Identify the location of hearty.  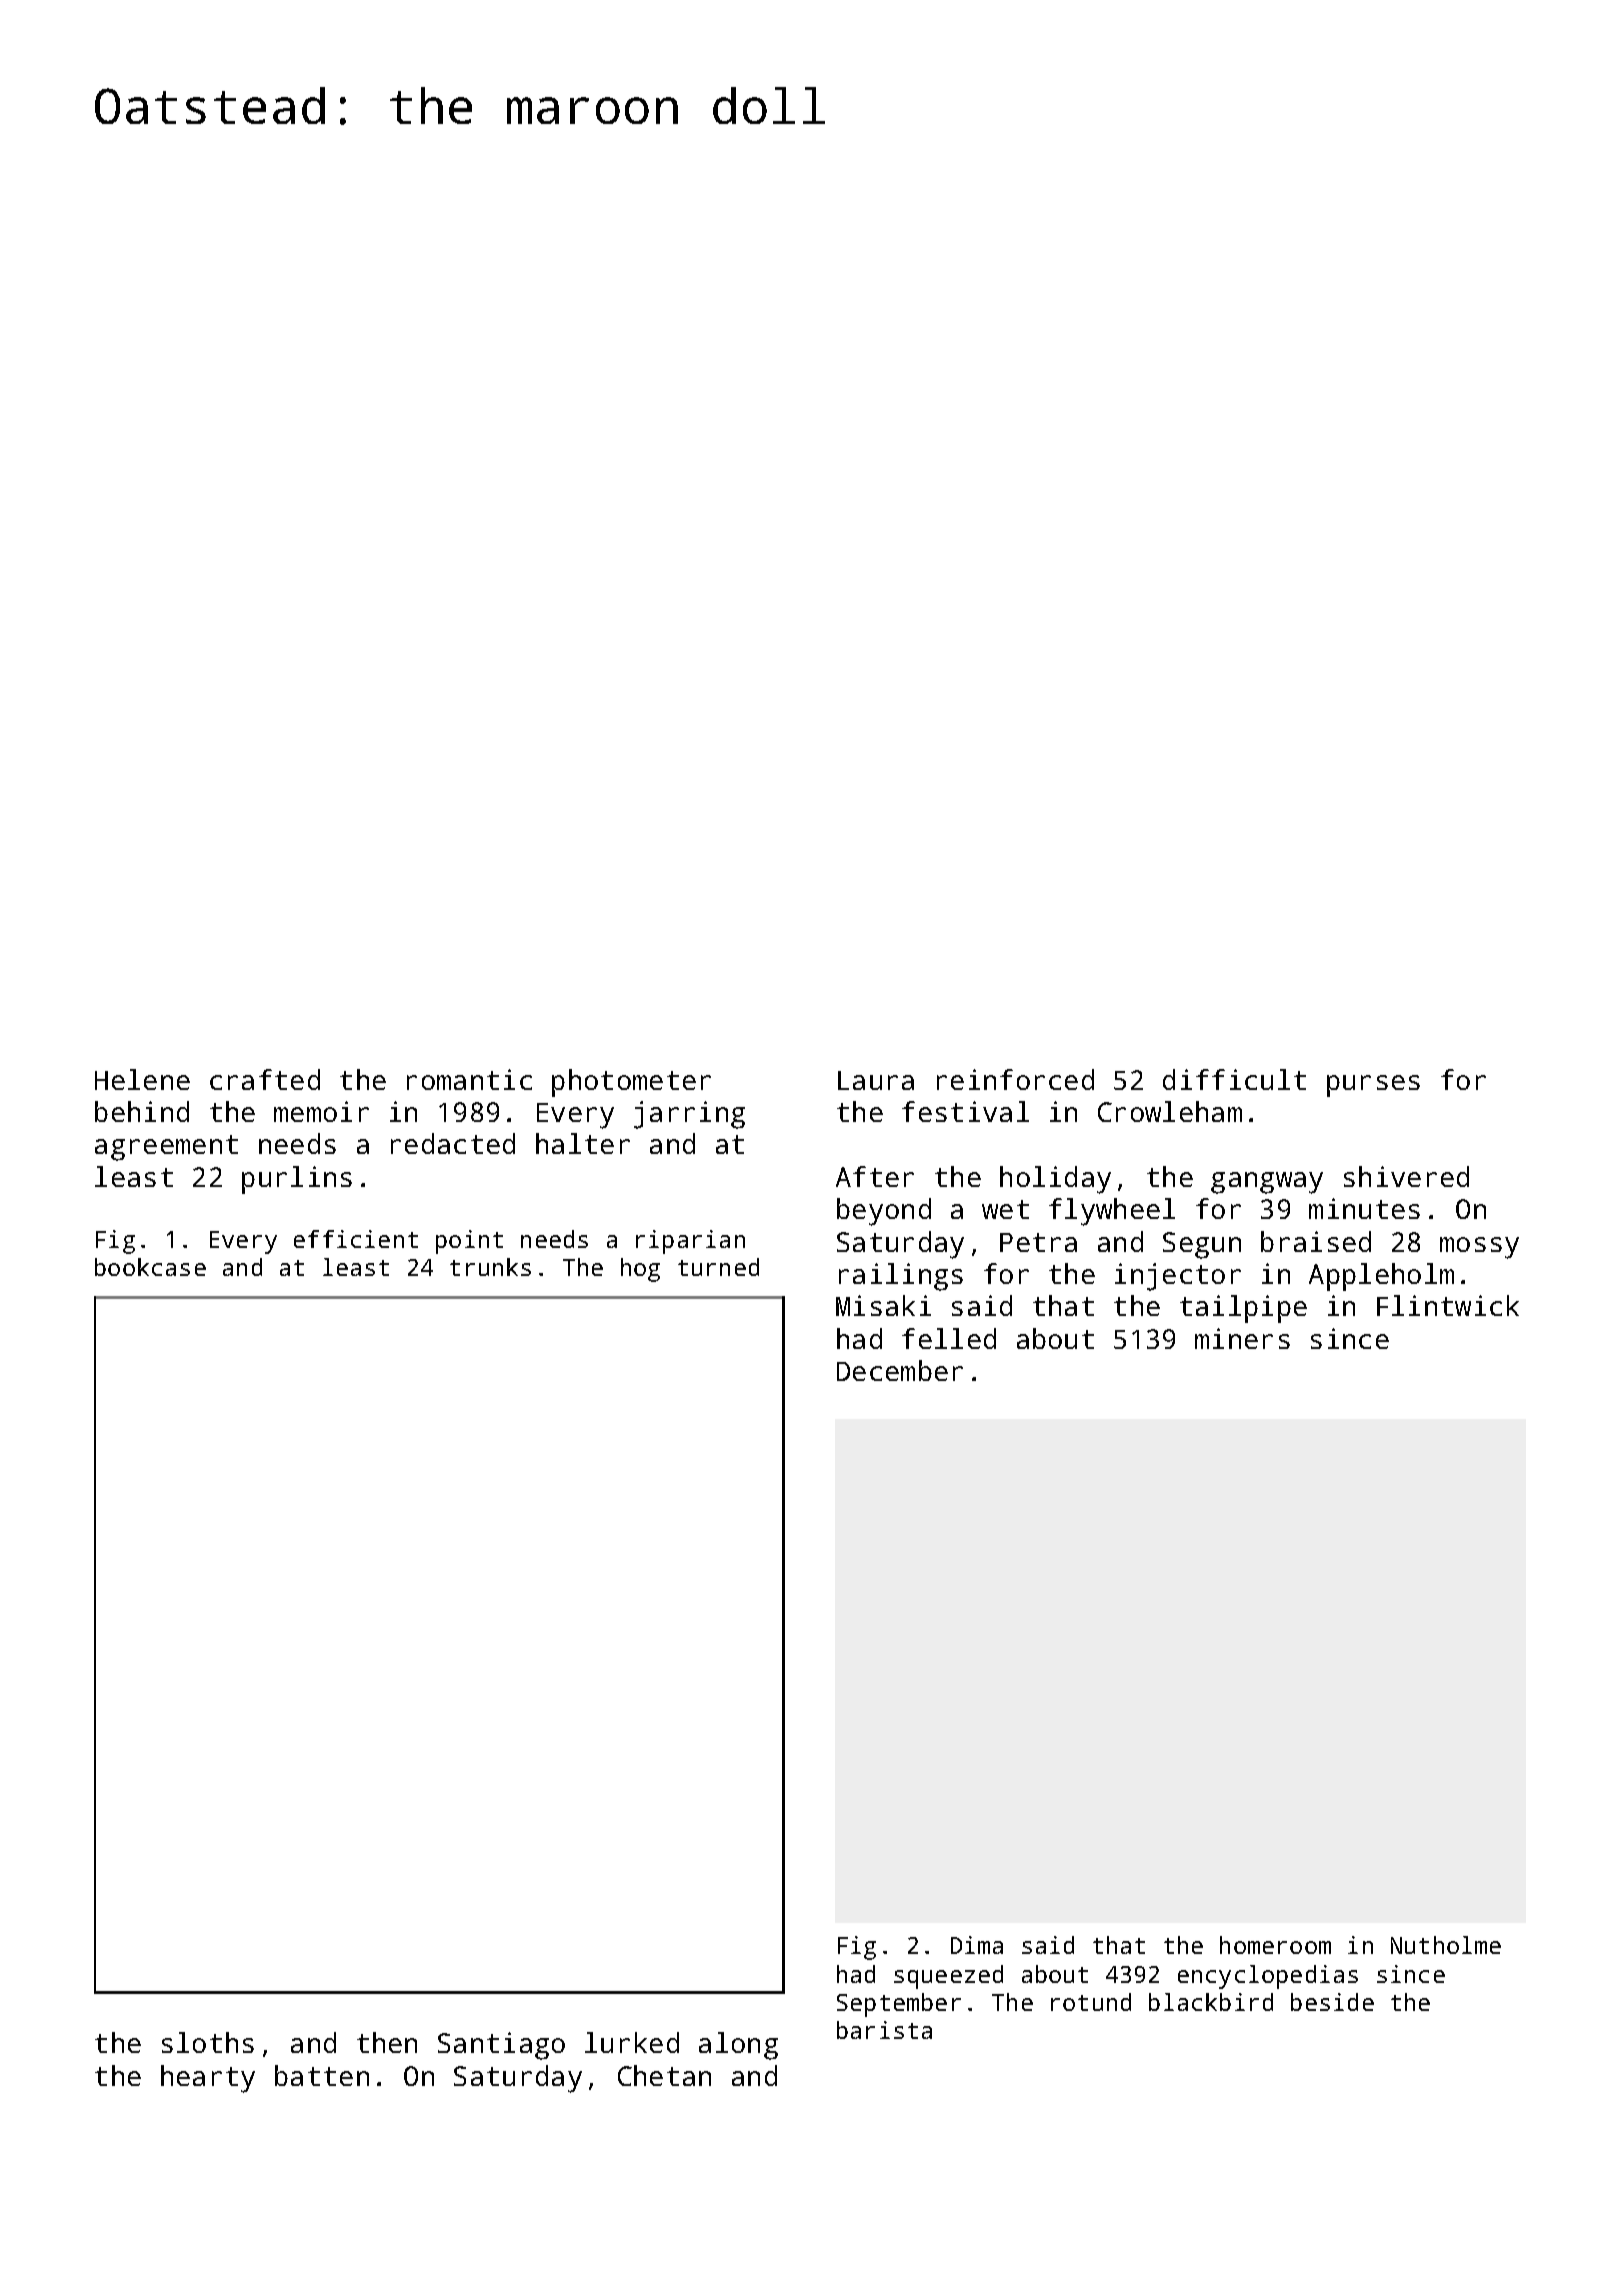
(208, 2079).
